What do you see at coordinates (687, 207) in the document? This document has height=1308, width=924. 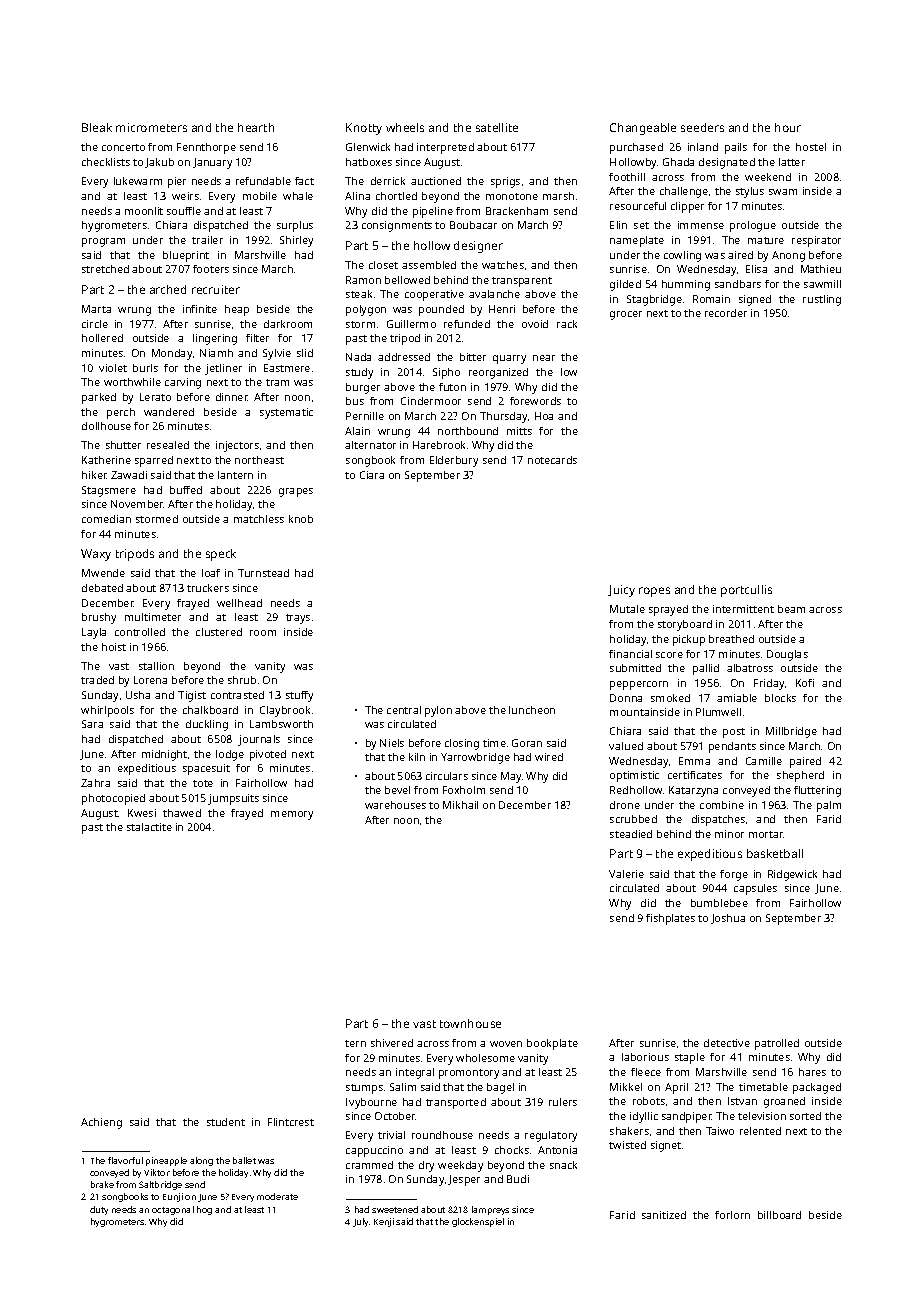 I see `clipper` at bounding box center [687, 207].
